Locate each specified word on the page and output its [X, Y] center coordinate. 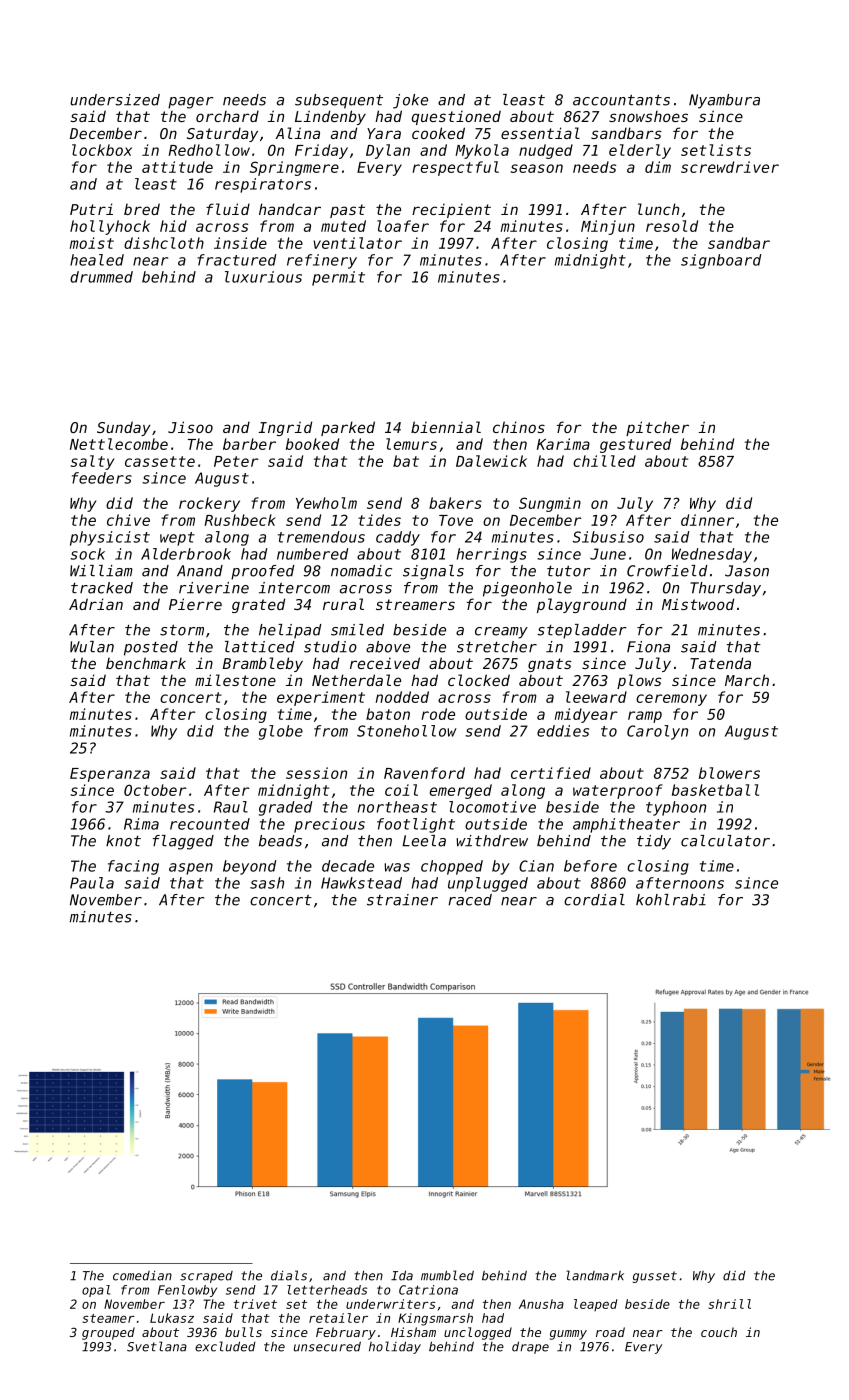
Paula [92, 883]
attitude [177, 167]
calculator [725, 841]
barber [249, 444]
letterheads [327, 1290]
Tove [456, 520]
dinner [707, 520]
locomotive [492, 807]
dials [289, 1275]
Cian [536, 866]
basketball [715, 790]
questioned [456, 117]
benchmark [146, 663]
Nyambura [724, 101]
